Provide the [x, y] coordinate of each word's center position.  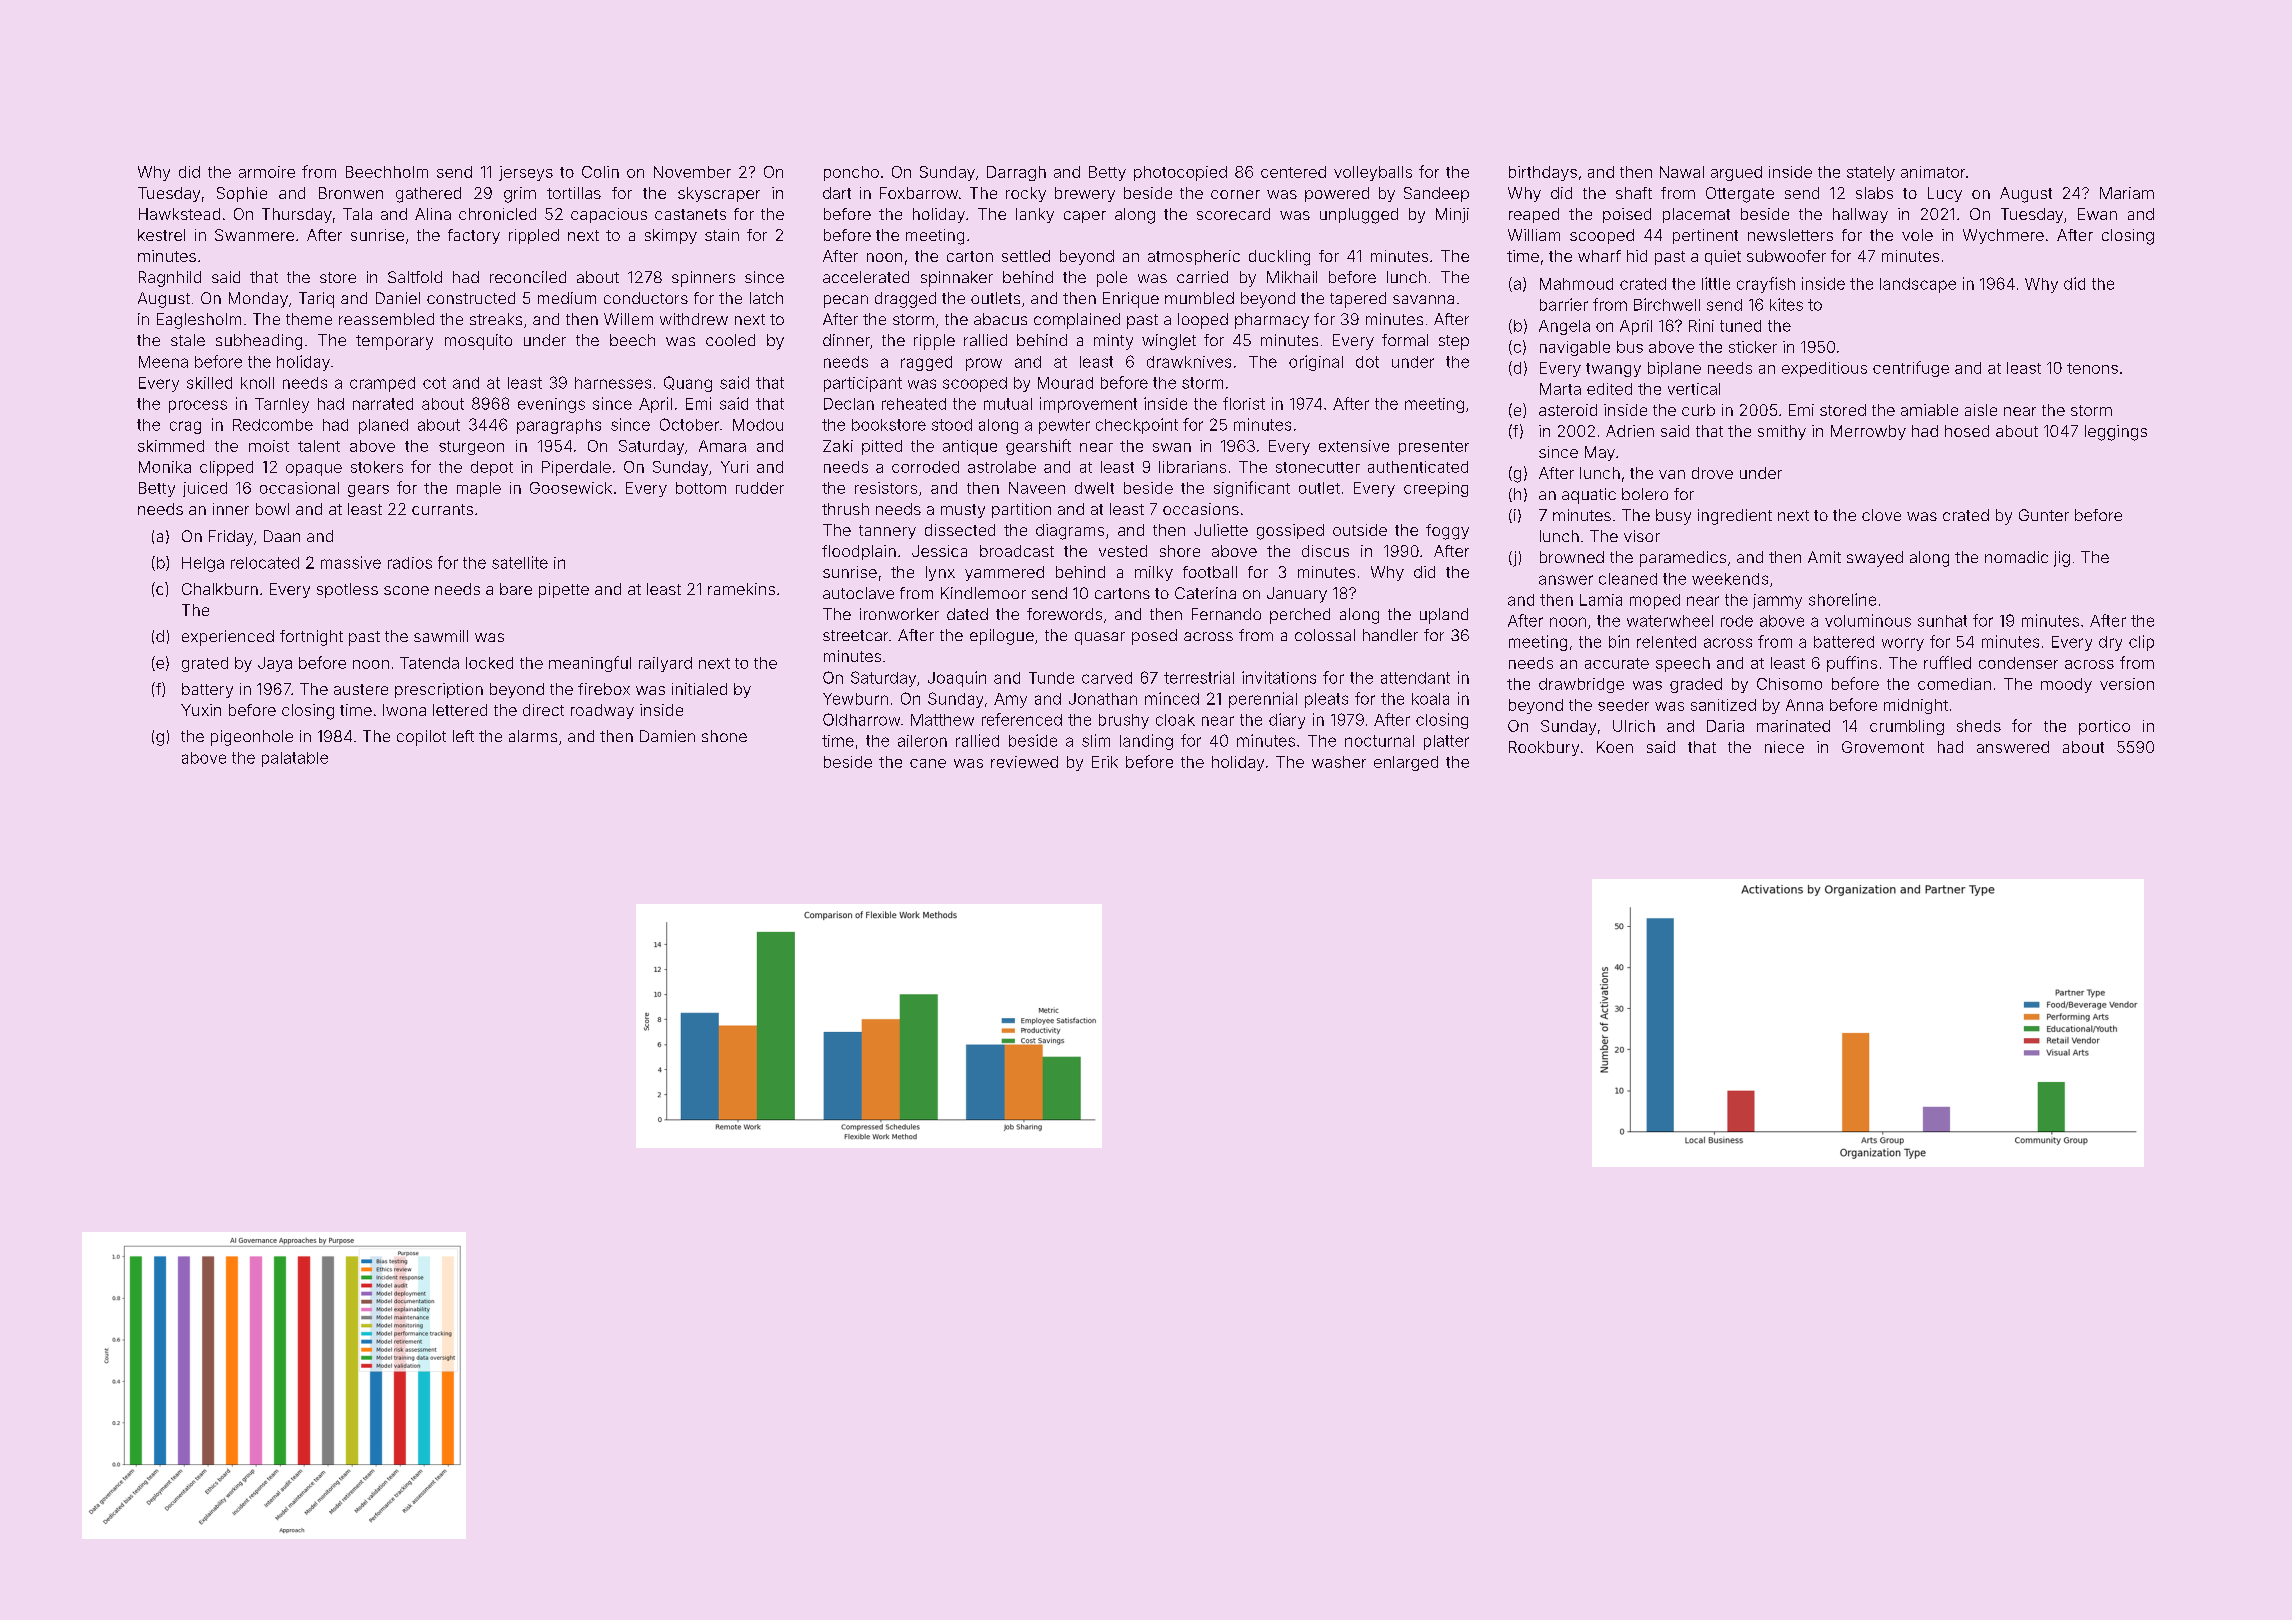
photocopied [1180, 173]
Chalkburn [220, 589]
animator [1933, 172]
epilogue [1002, 637]
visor [1642, 536]
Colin [600, 172]
